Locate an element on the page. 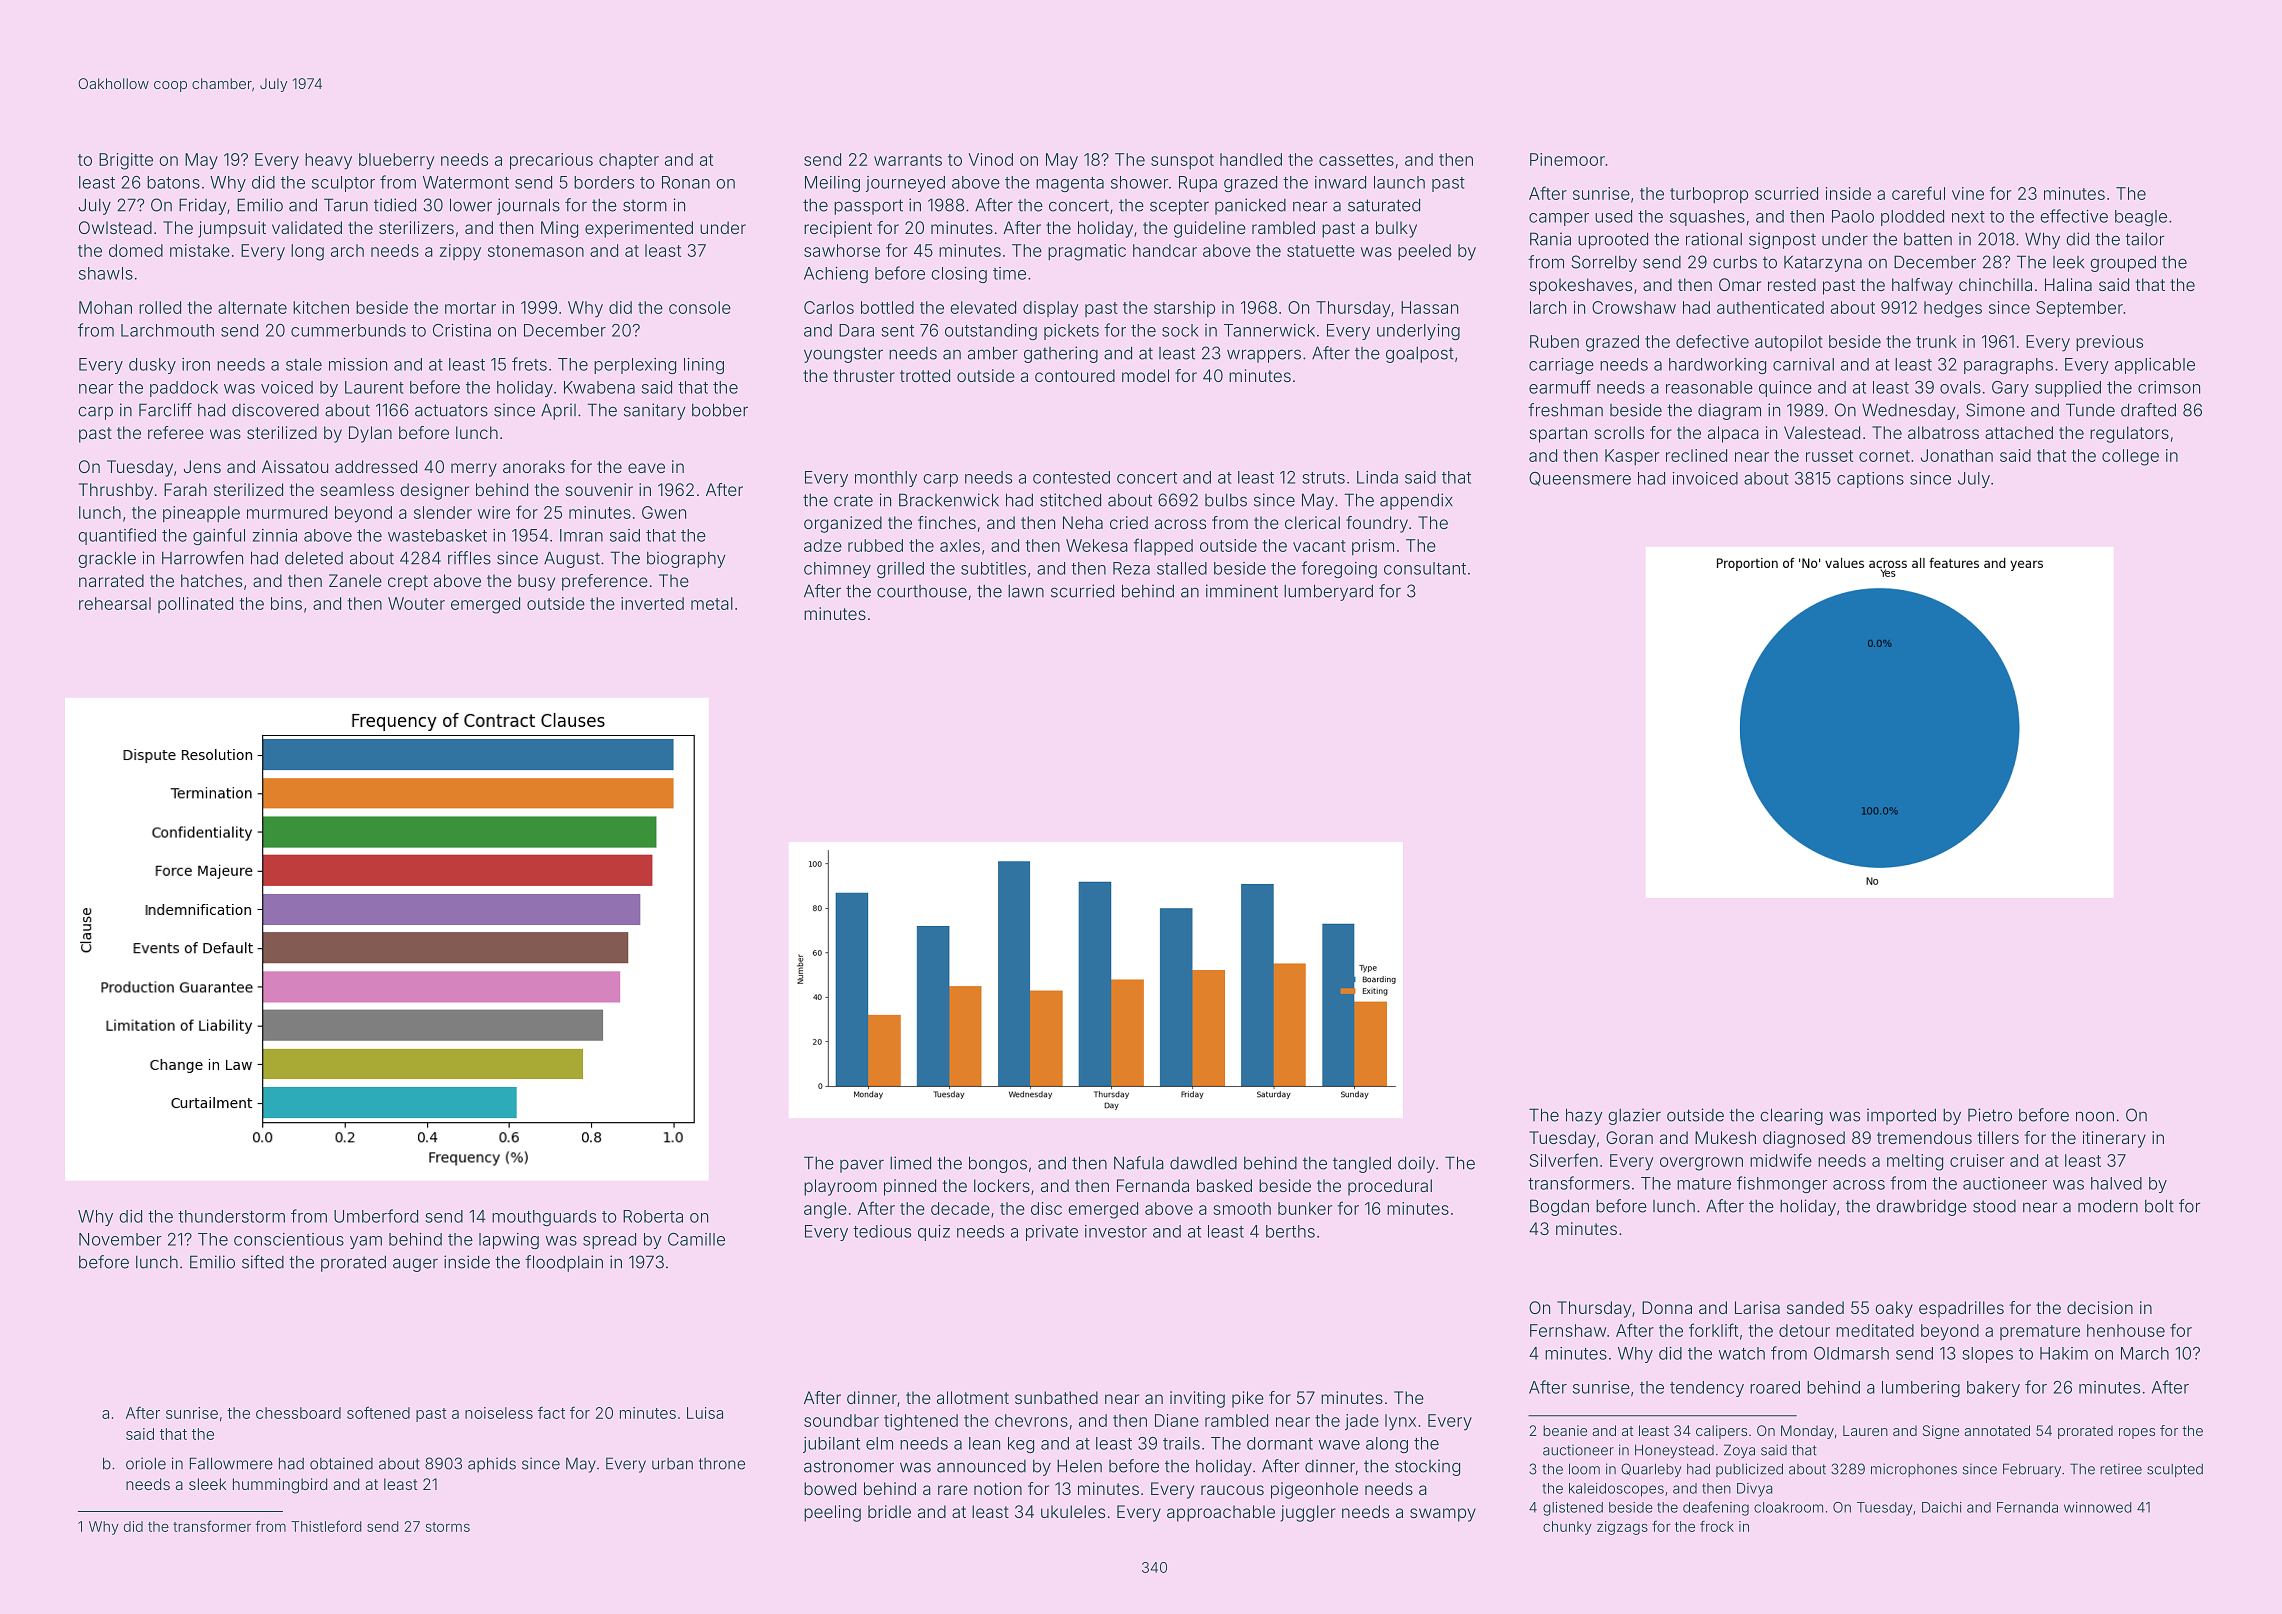 The width and height of the page is (2282, 1614). oriole is located at coordinates (146, 1463).
